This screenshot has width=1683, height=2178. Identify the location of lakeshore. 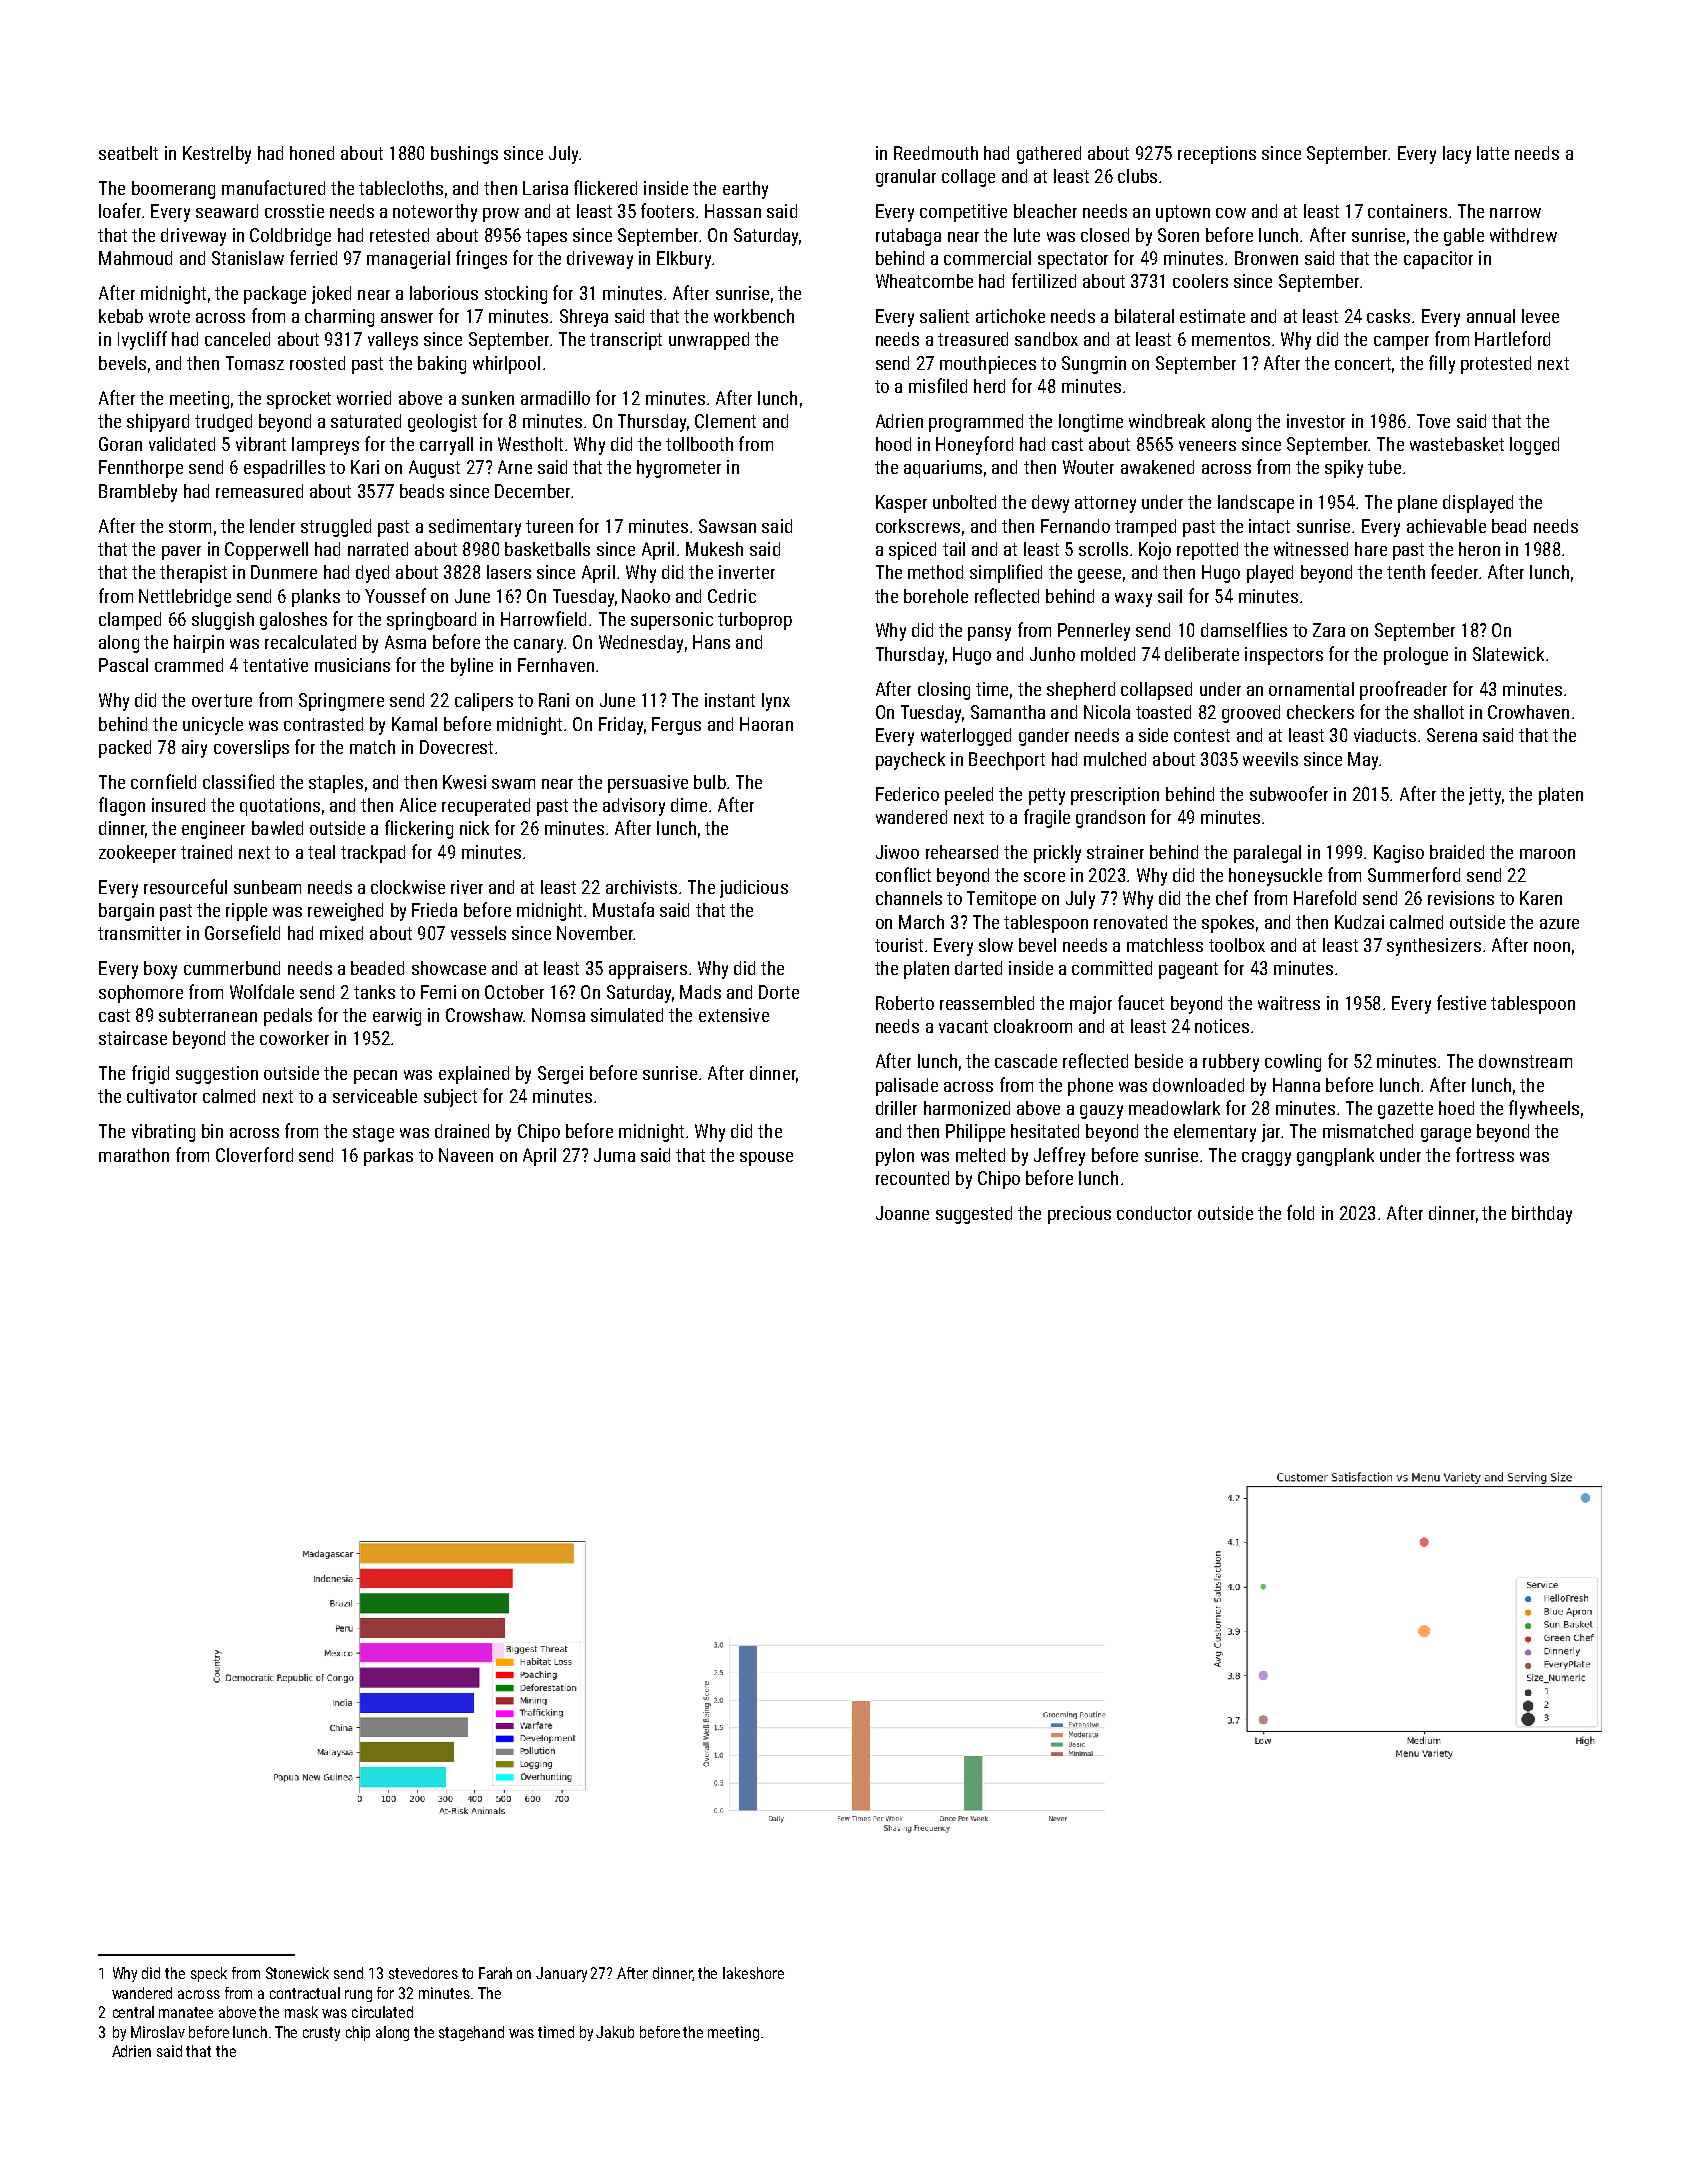
(753, 1973).
